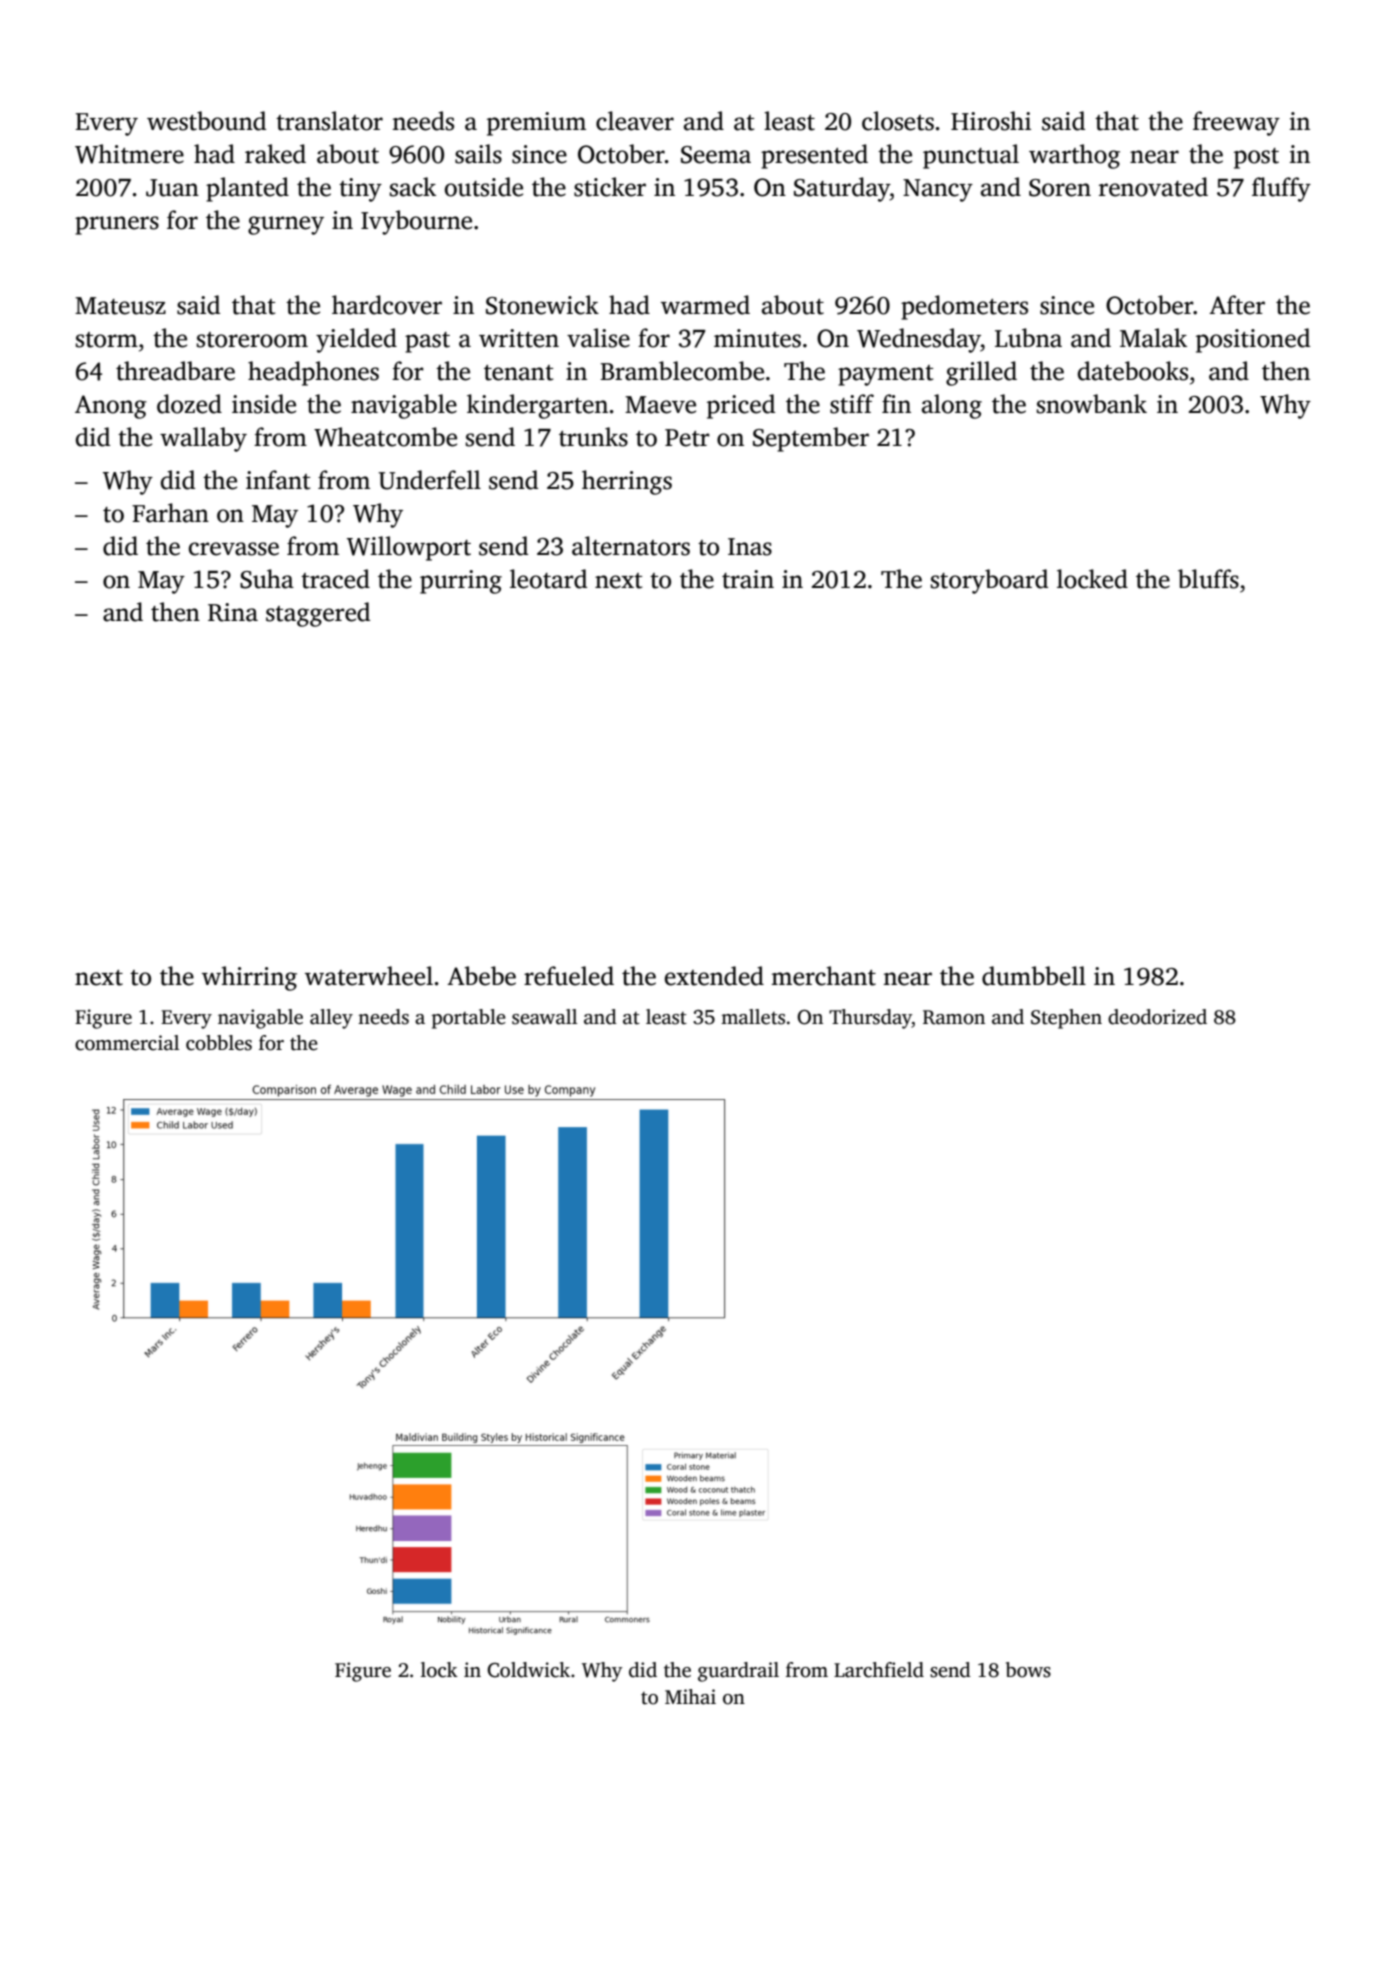  What do you see at coordinates (1253, 340) in the screenshot?
I see `positioned` at bounding box center [1253, 340].
